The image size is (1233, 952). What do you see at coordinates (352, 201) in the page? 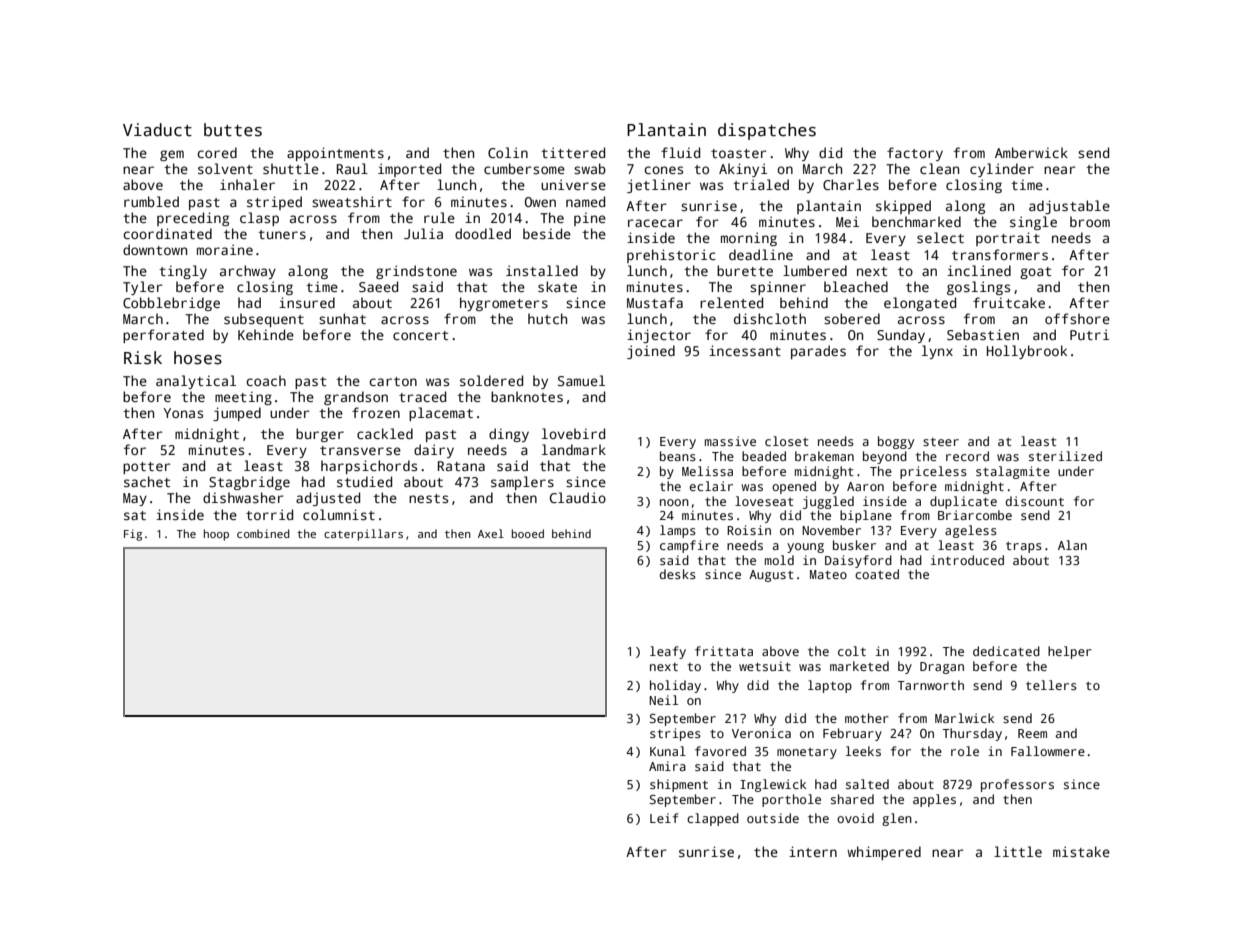
I see `sweatshirt` at bounding box center [352, 201].
